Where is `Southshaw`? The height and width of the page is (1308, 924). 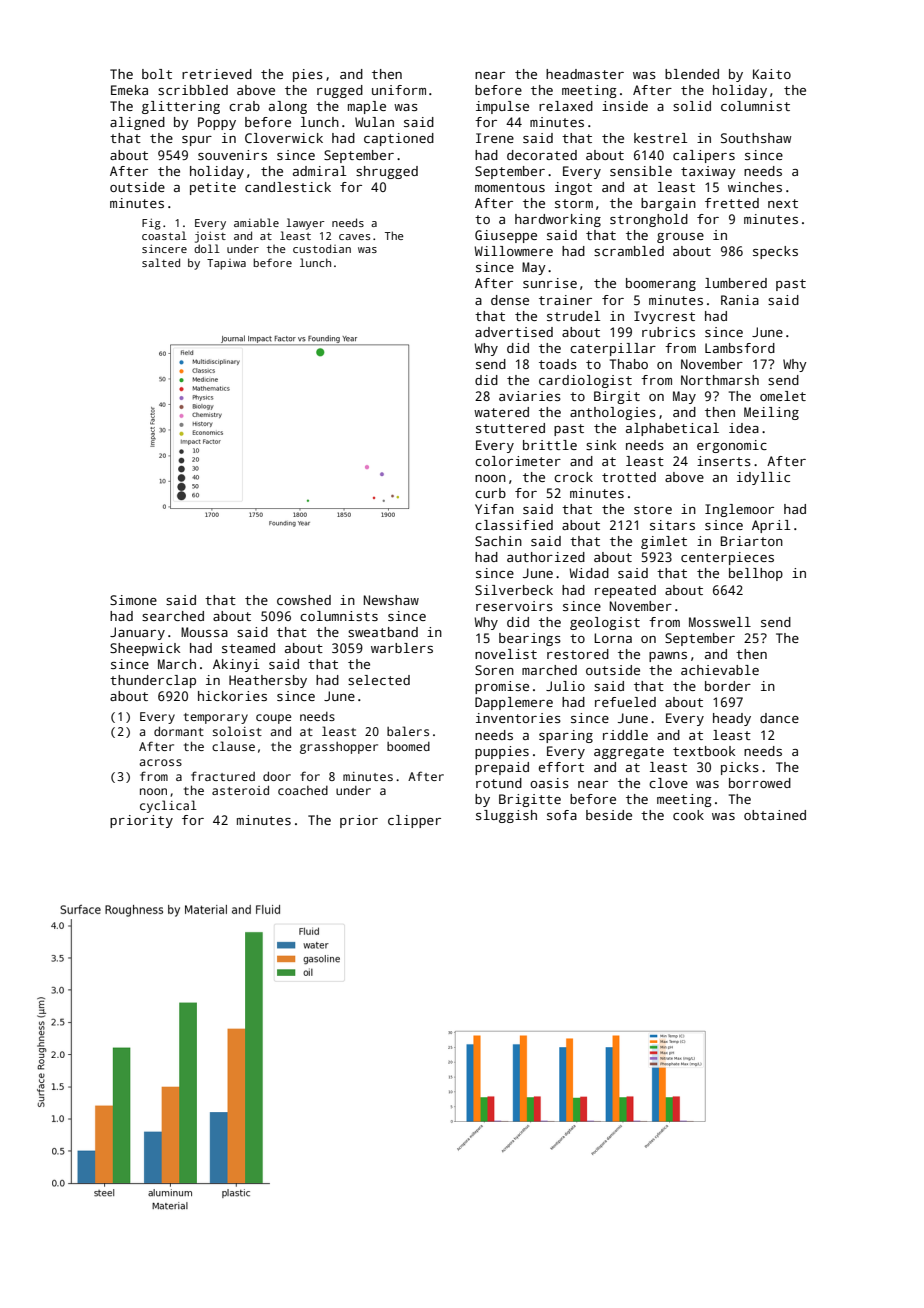 Southshaw is located at coordinates (756, 138).
